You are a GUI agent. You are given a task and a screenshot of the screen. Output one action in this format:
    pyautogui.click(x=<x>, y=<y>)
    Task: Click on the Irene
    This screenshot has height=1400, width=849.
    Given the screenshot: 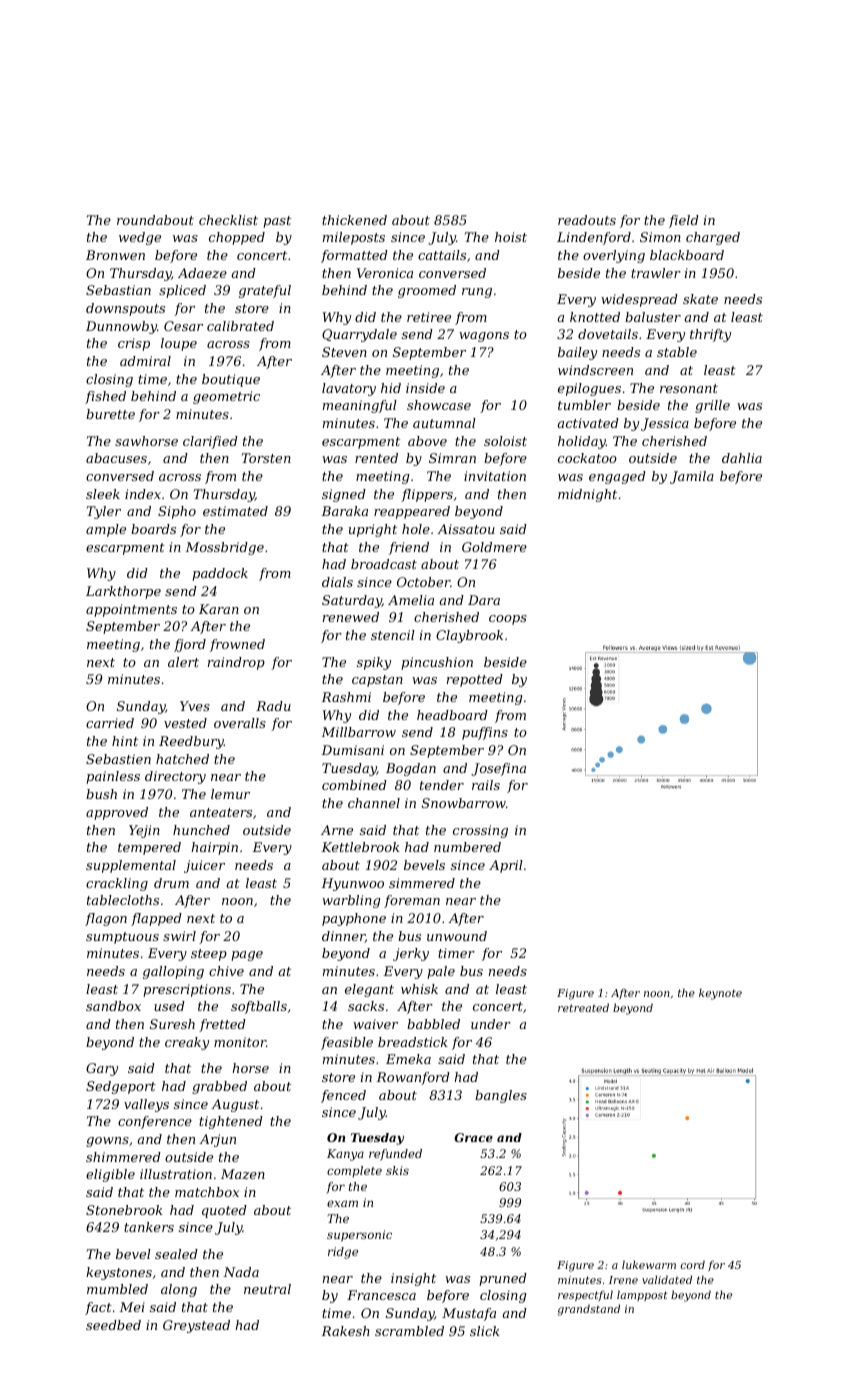 What is the action you would take?
    pyautogui.click(x=623, y=1280)
